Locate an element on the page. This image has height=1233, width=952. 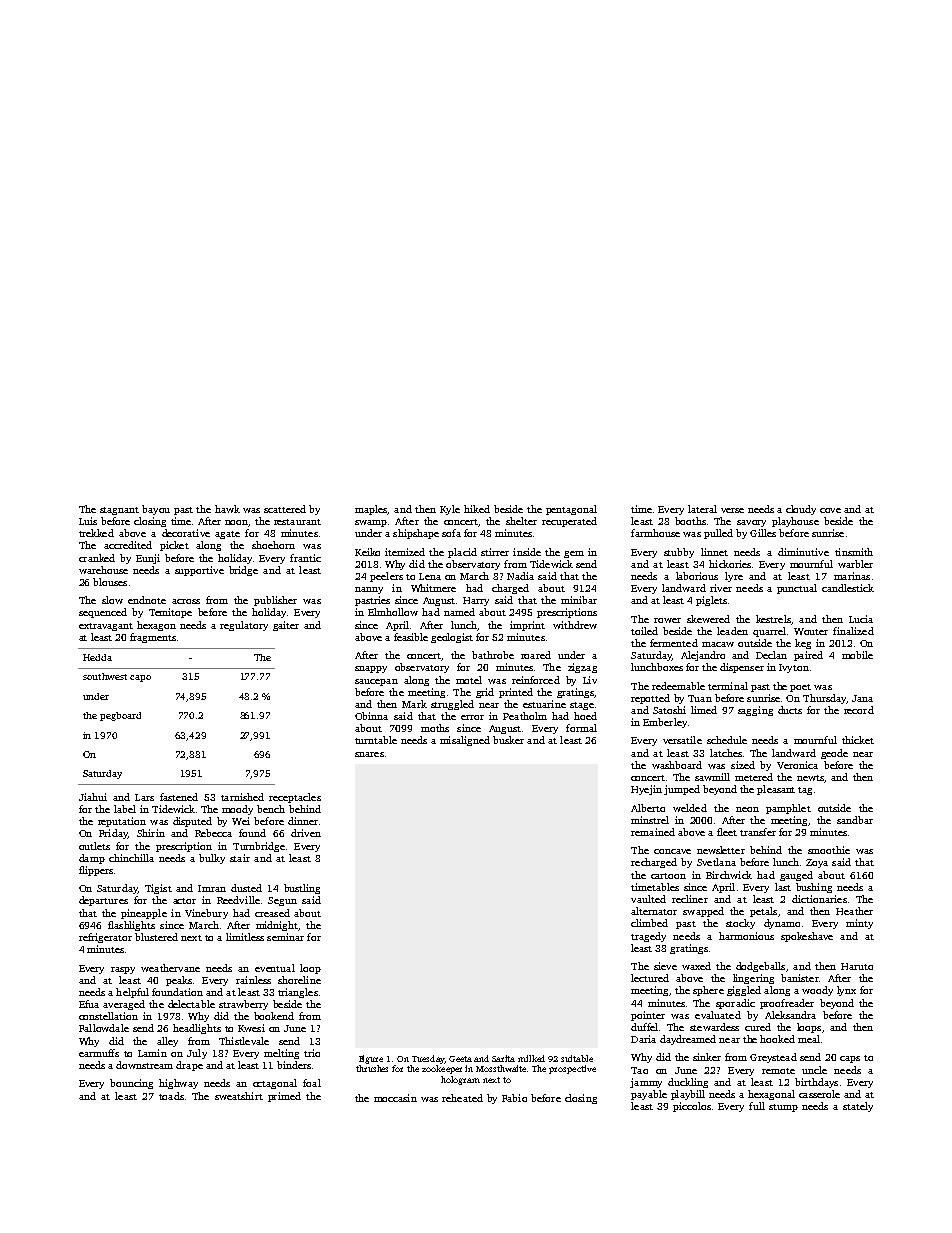
toads is located at coordinates (171, 1096).
